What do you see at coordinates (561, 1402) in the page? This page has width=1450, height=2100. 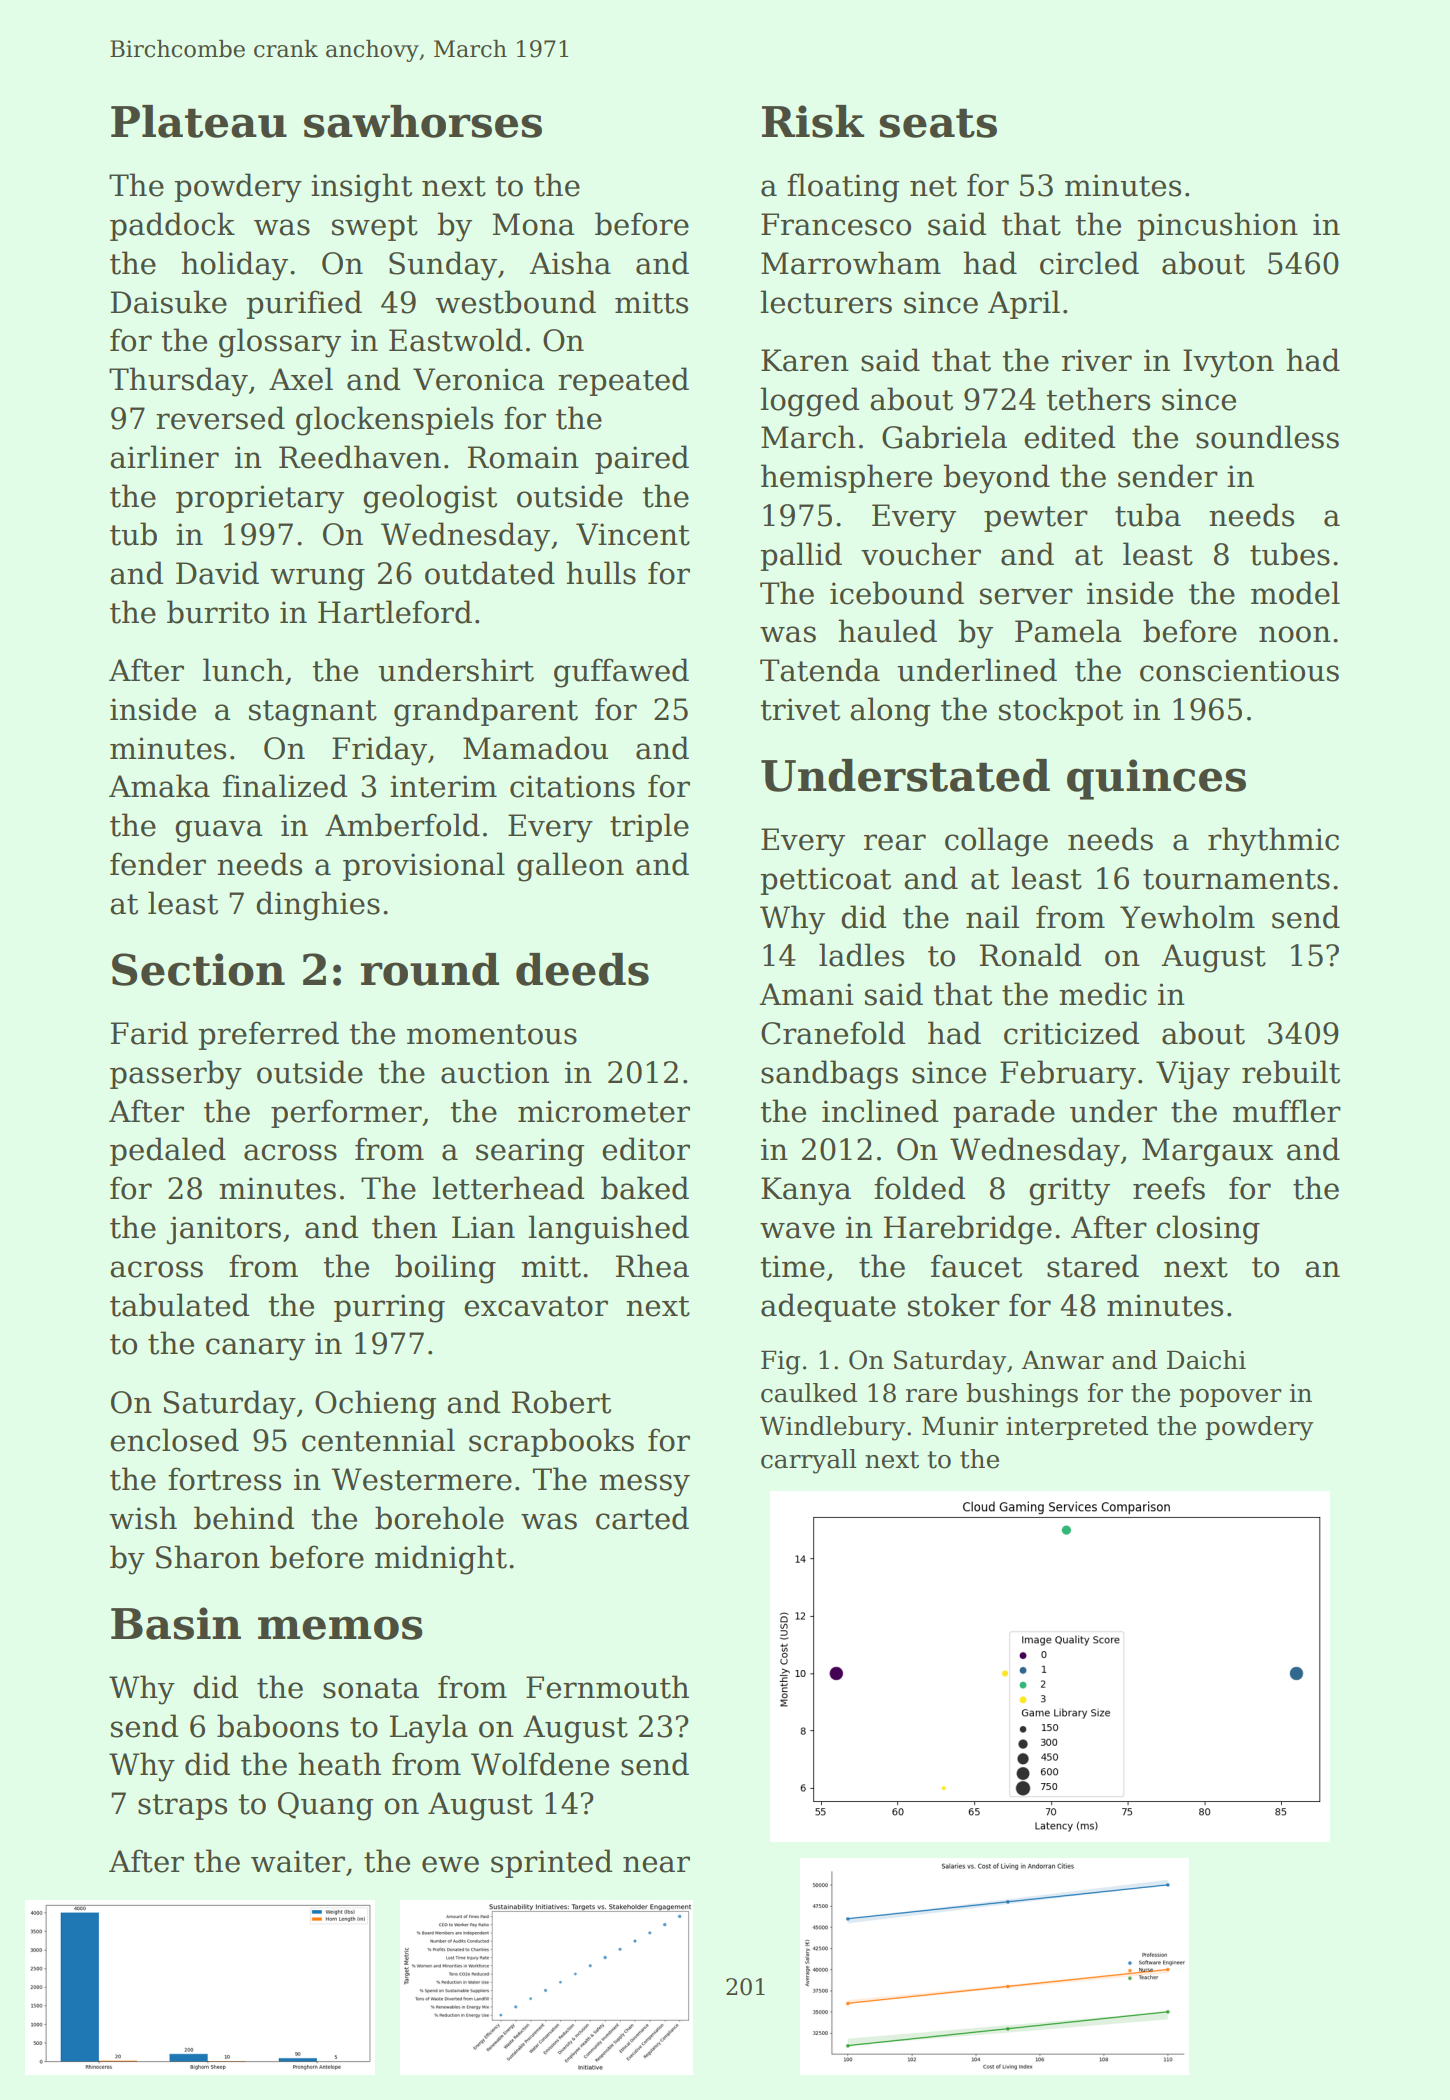 I see `Robert` at bounding box center [561, 1402].
